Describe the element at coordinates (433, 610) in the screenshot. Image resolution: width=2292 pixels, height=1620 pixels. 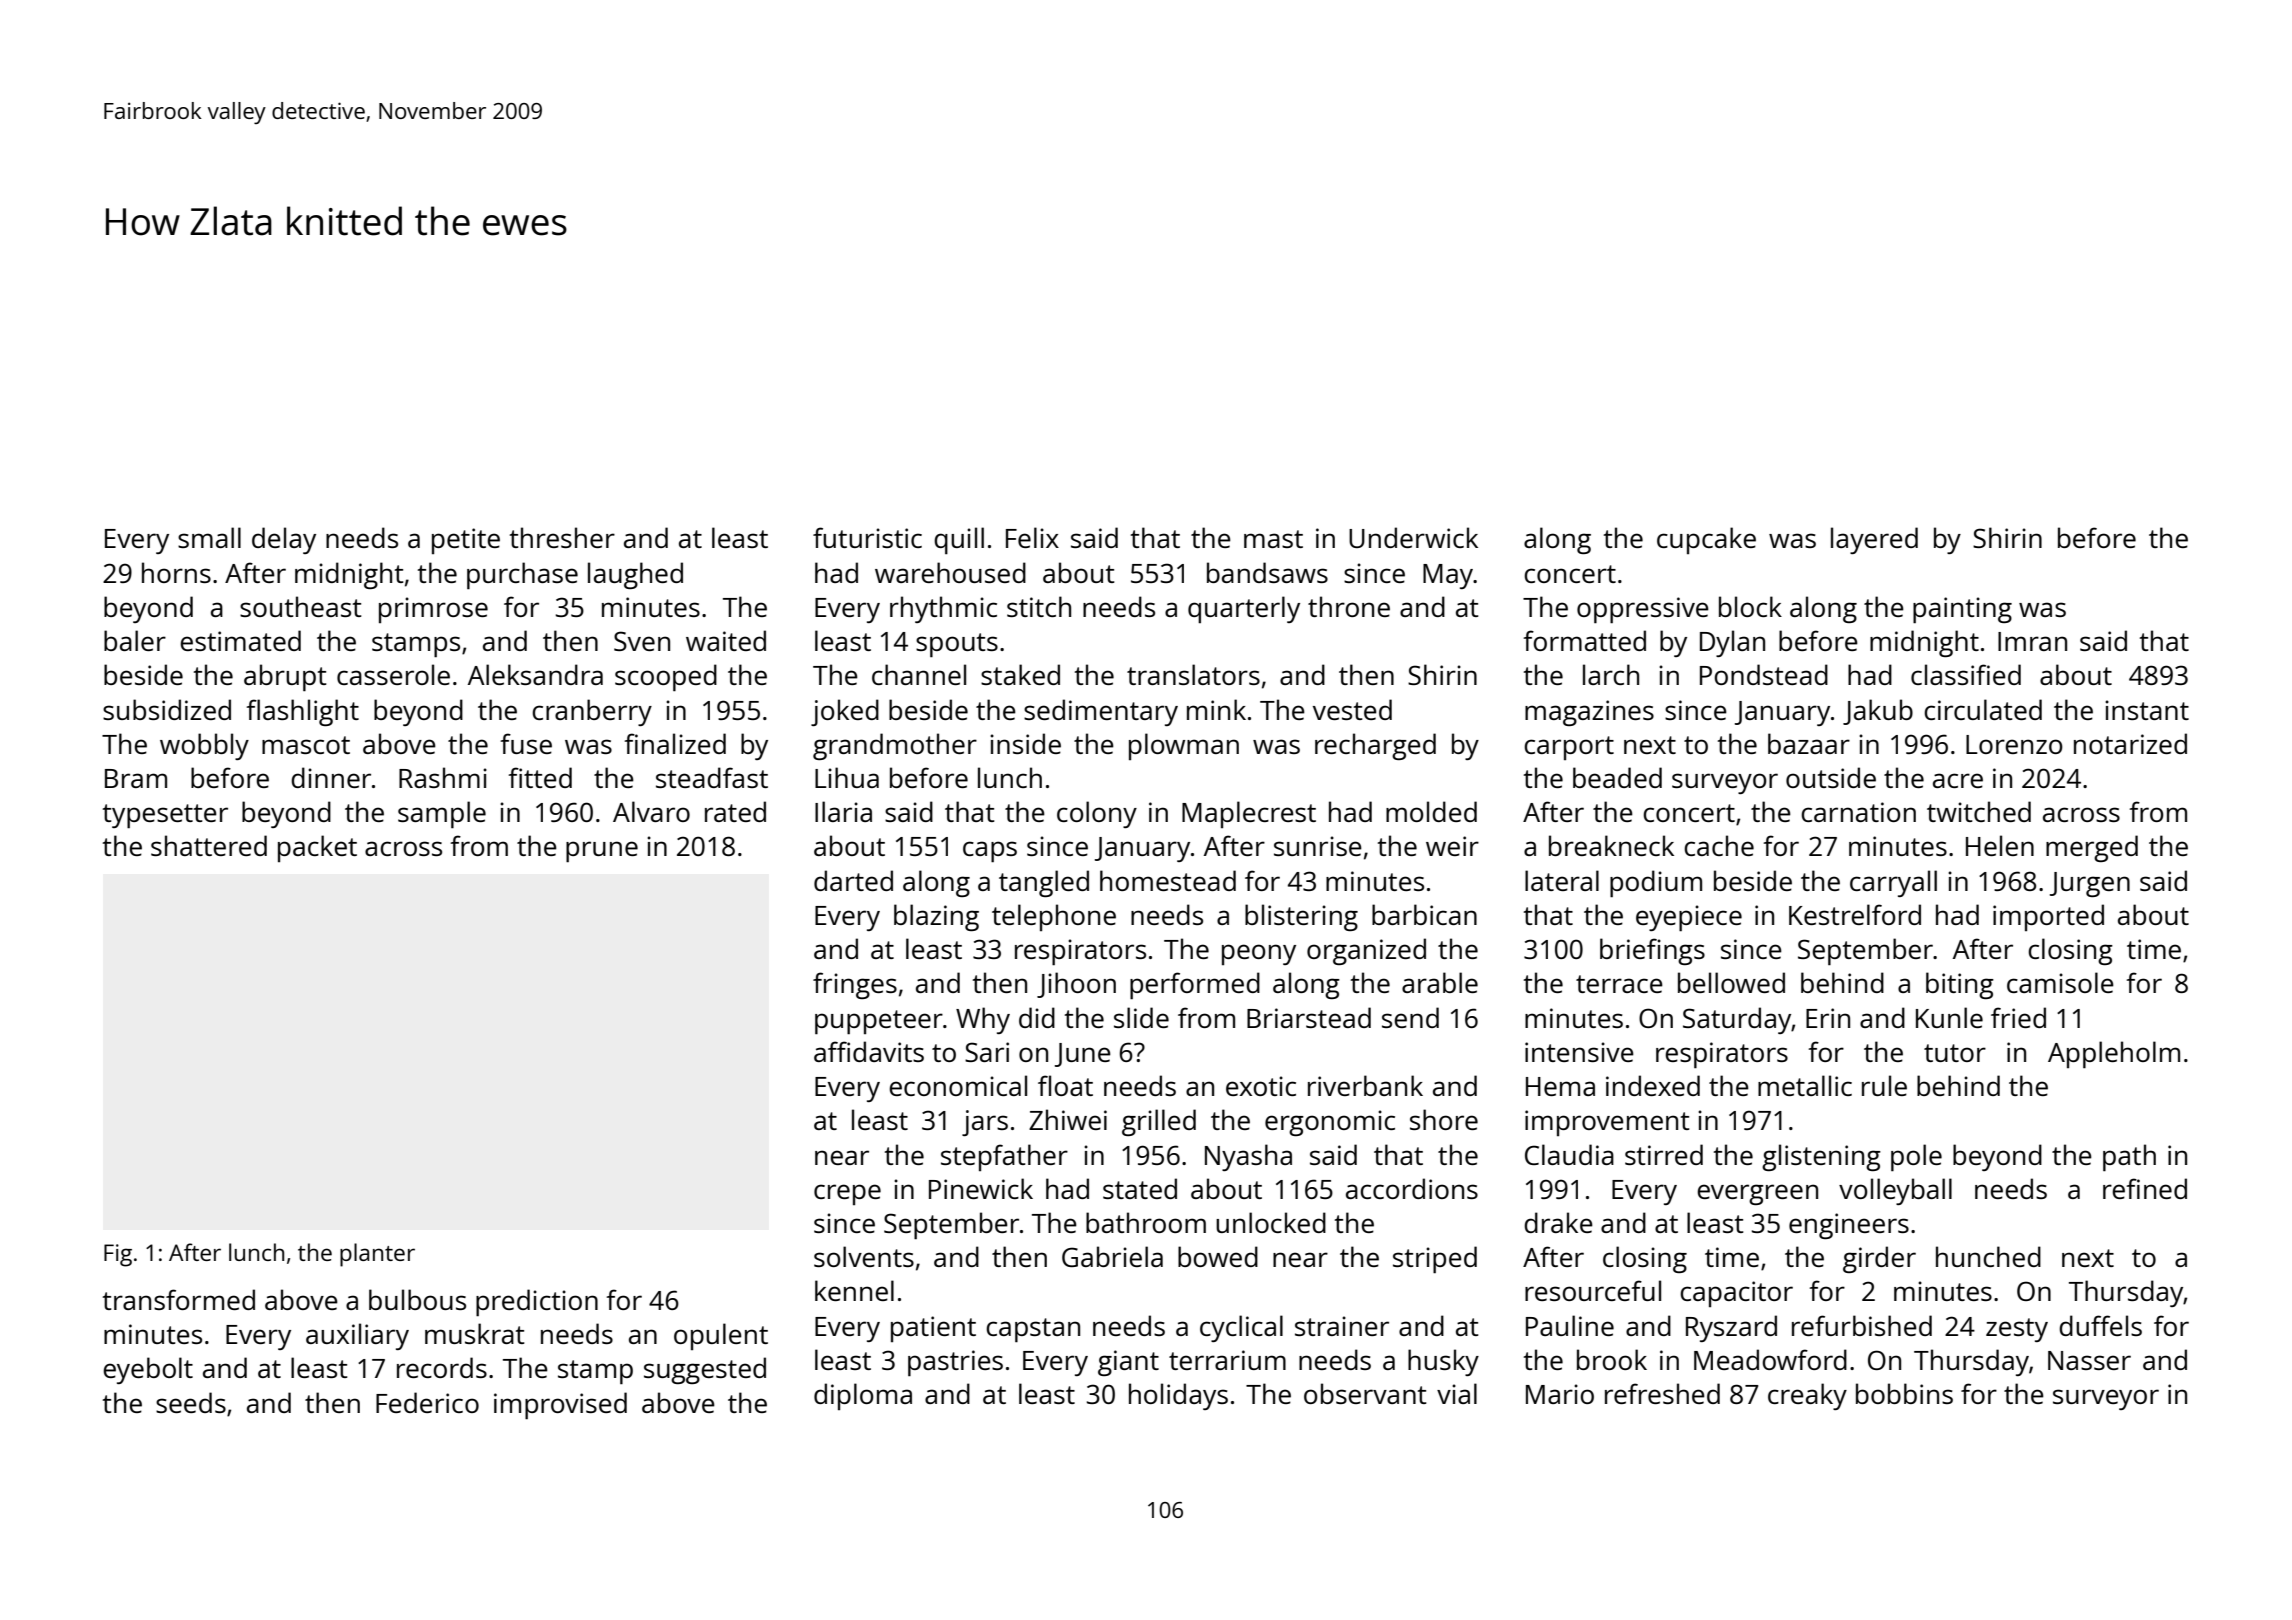
I see `primrose` at that location.
